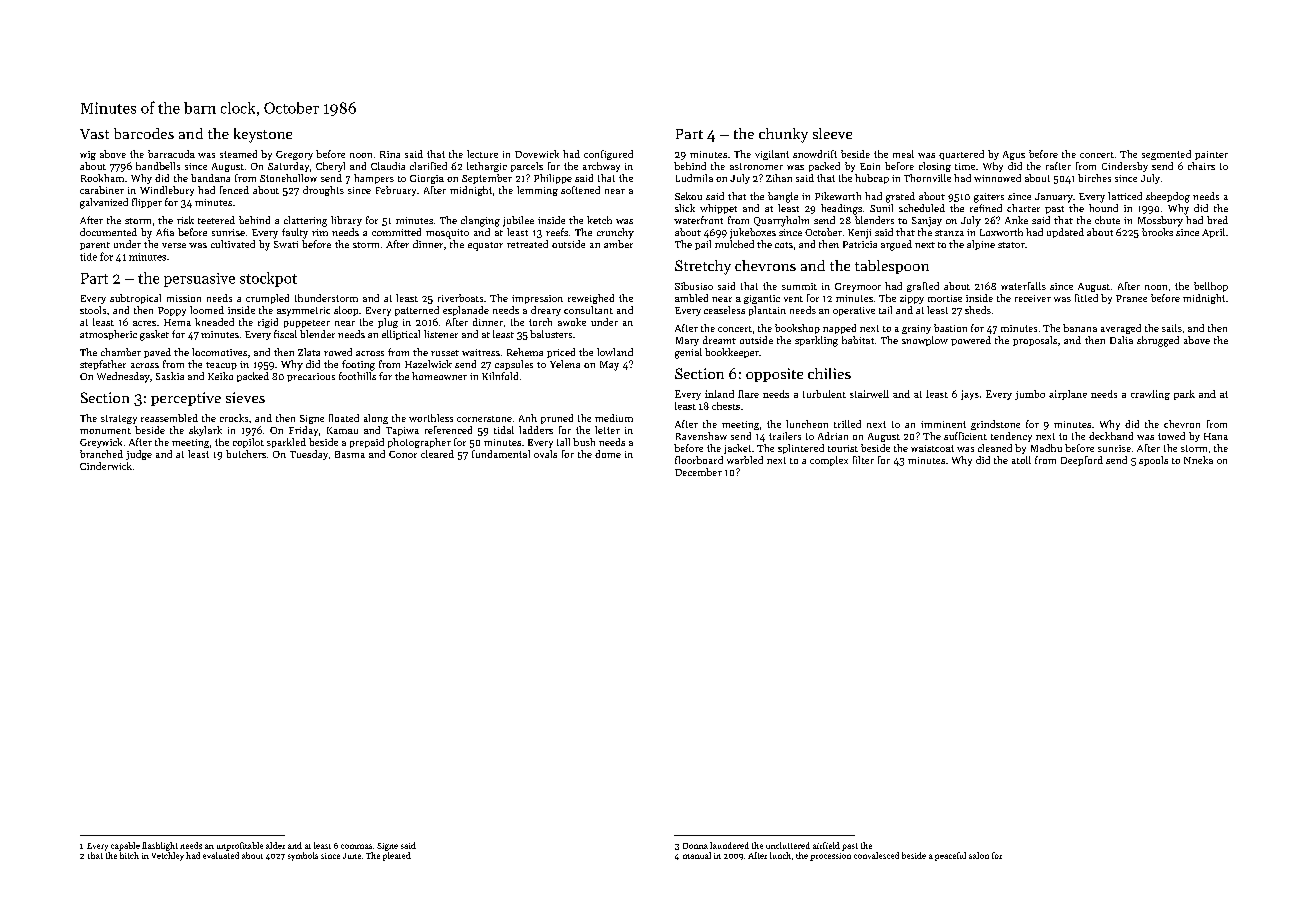 The width and height of the screenshot is (1308, 924). What do you see at coordinates (1111, 436) in the screenshot?
I see `deckhand` at bounding box center [1111, 436].
